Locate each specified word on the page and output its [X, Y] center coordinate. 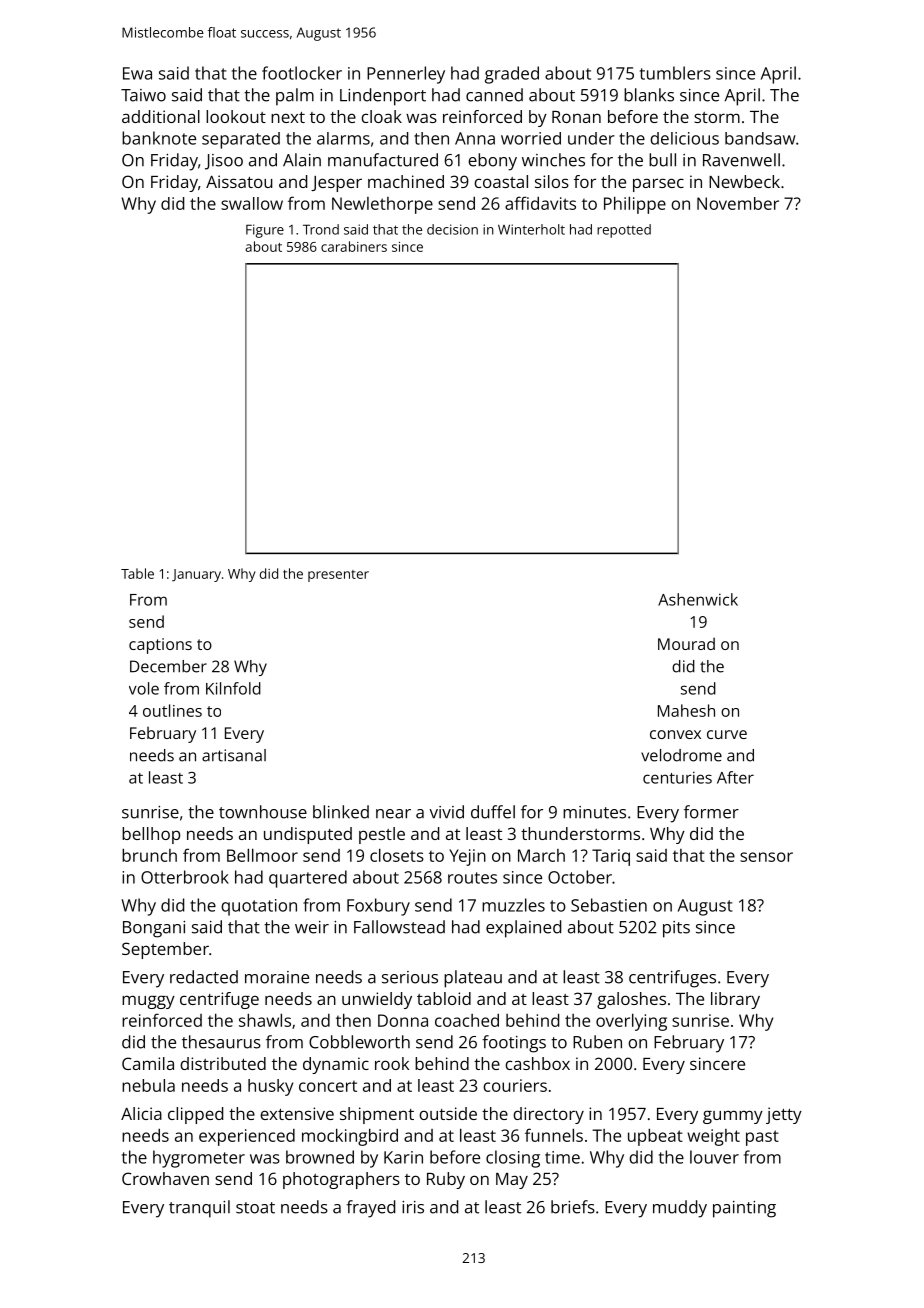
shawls [265, 1020]
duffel [493, 812]
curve [727, 734]
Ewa [137, 73]
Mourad [686, 643]
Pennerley [406, 75]
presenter [338, 576]
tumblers [675, 73]
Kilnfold [233, 688]
